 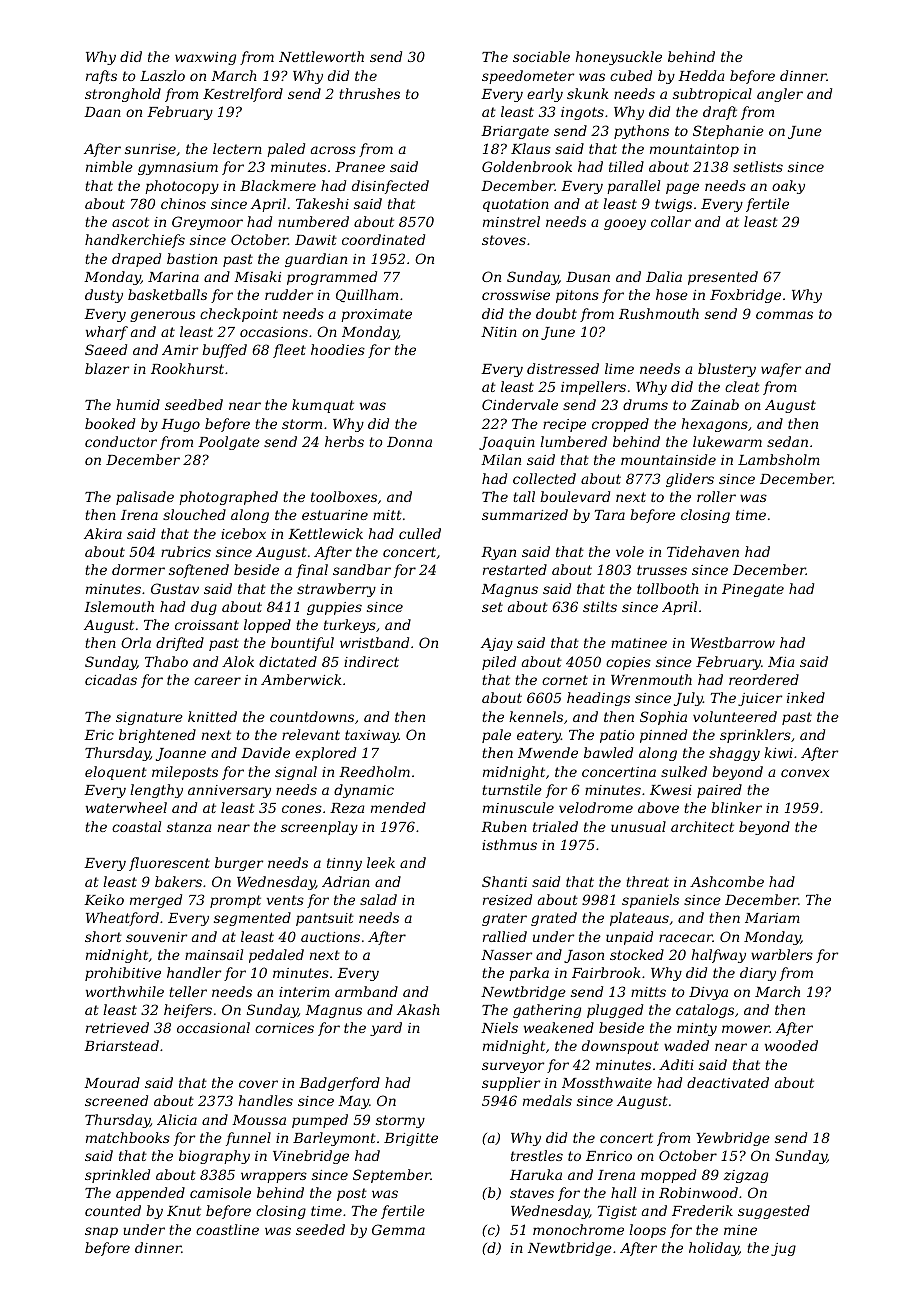 What do you see at coordinates (715, 404) in the image?
I see `Zainab` at bounding box center [715, 404].
